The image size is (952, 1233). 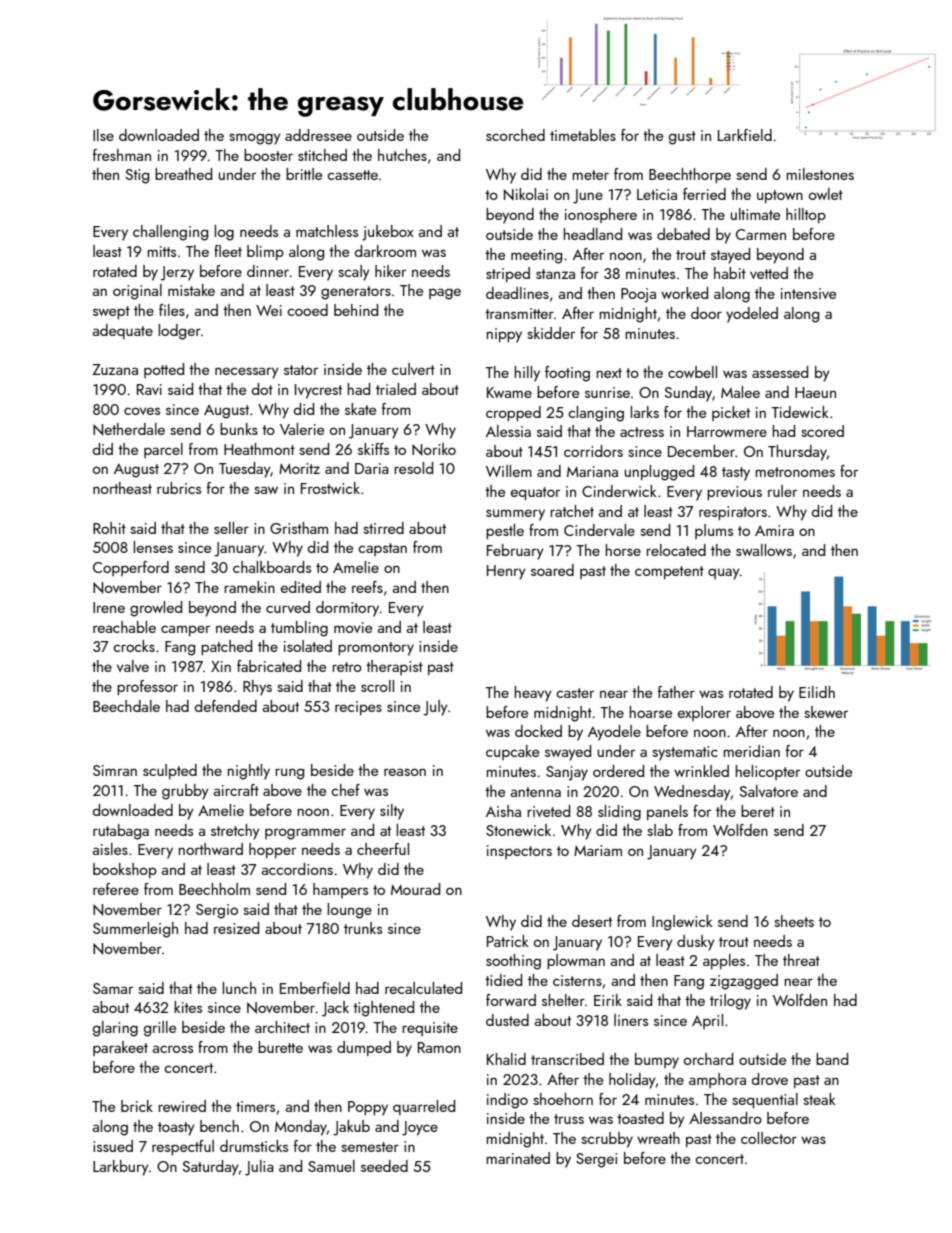 I want to click on Zuzana, so click(x=115, y=369).
